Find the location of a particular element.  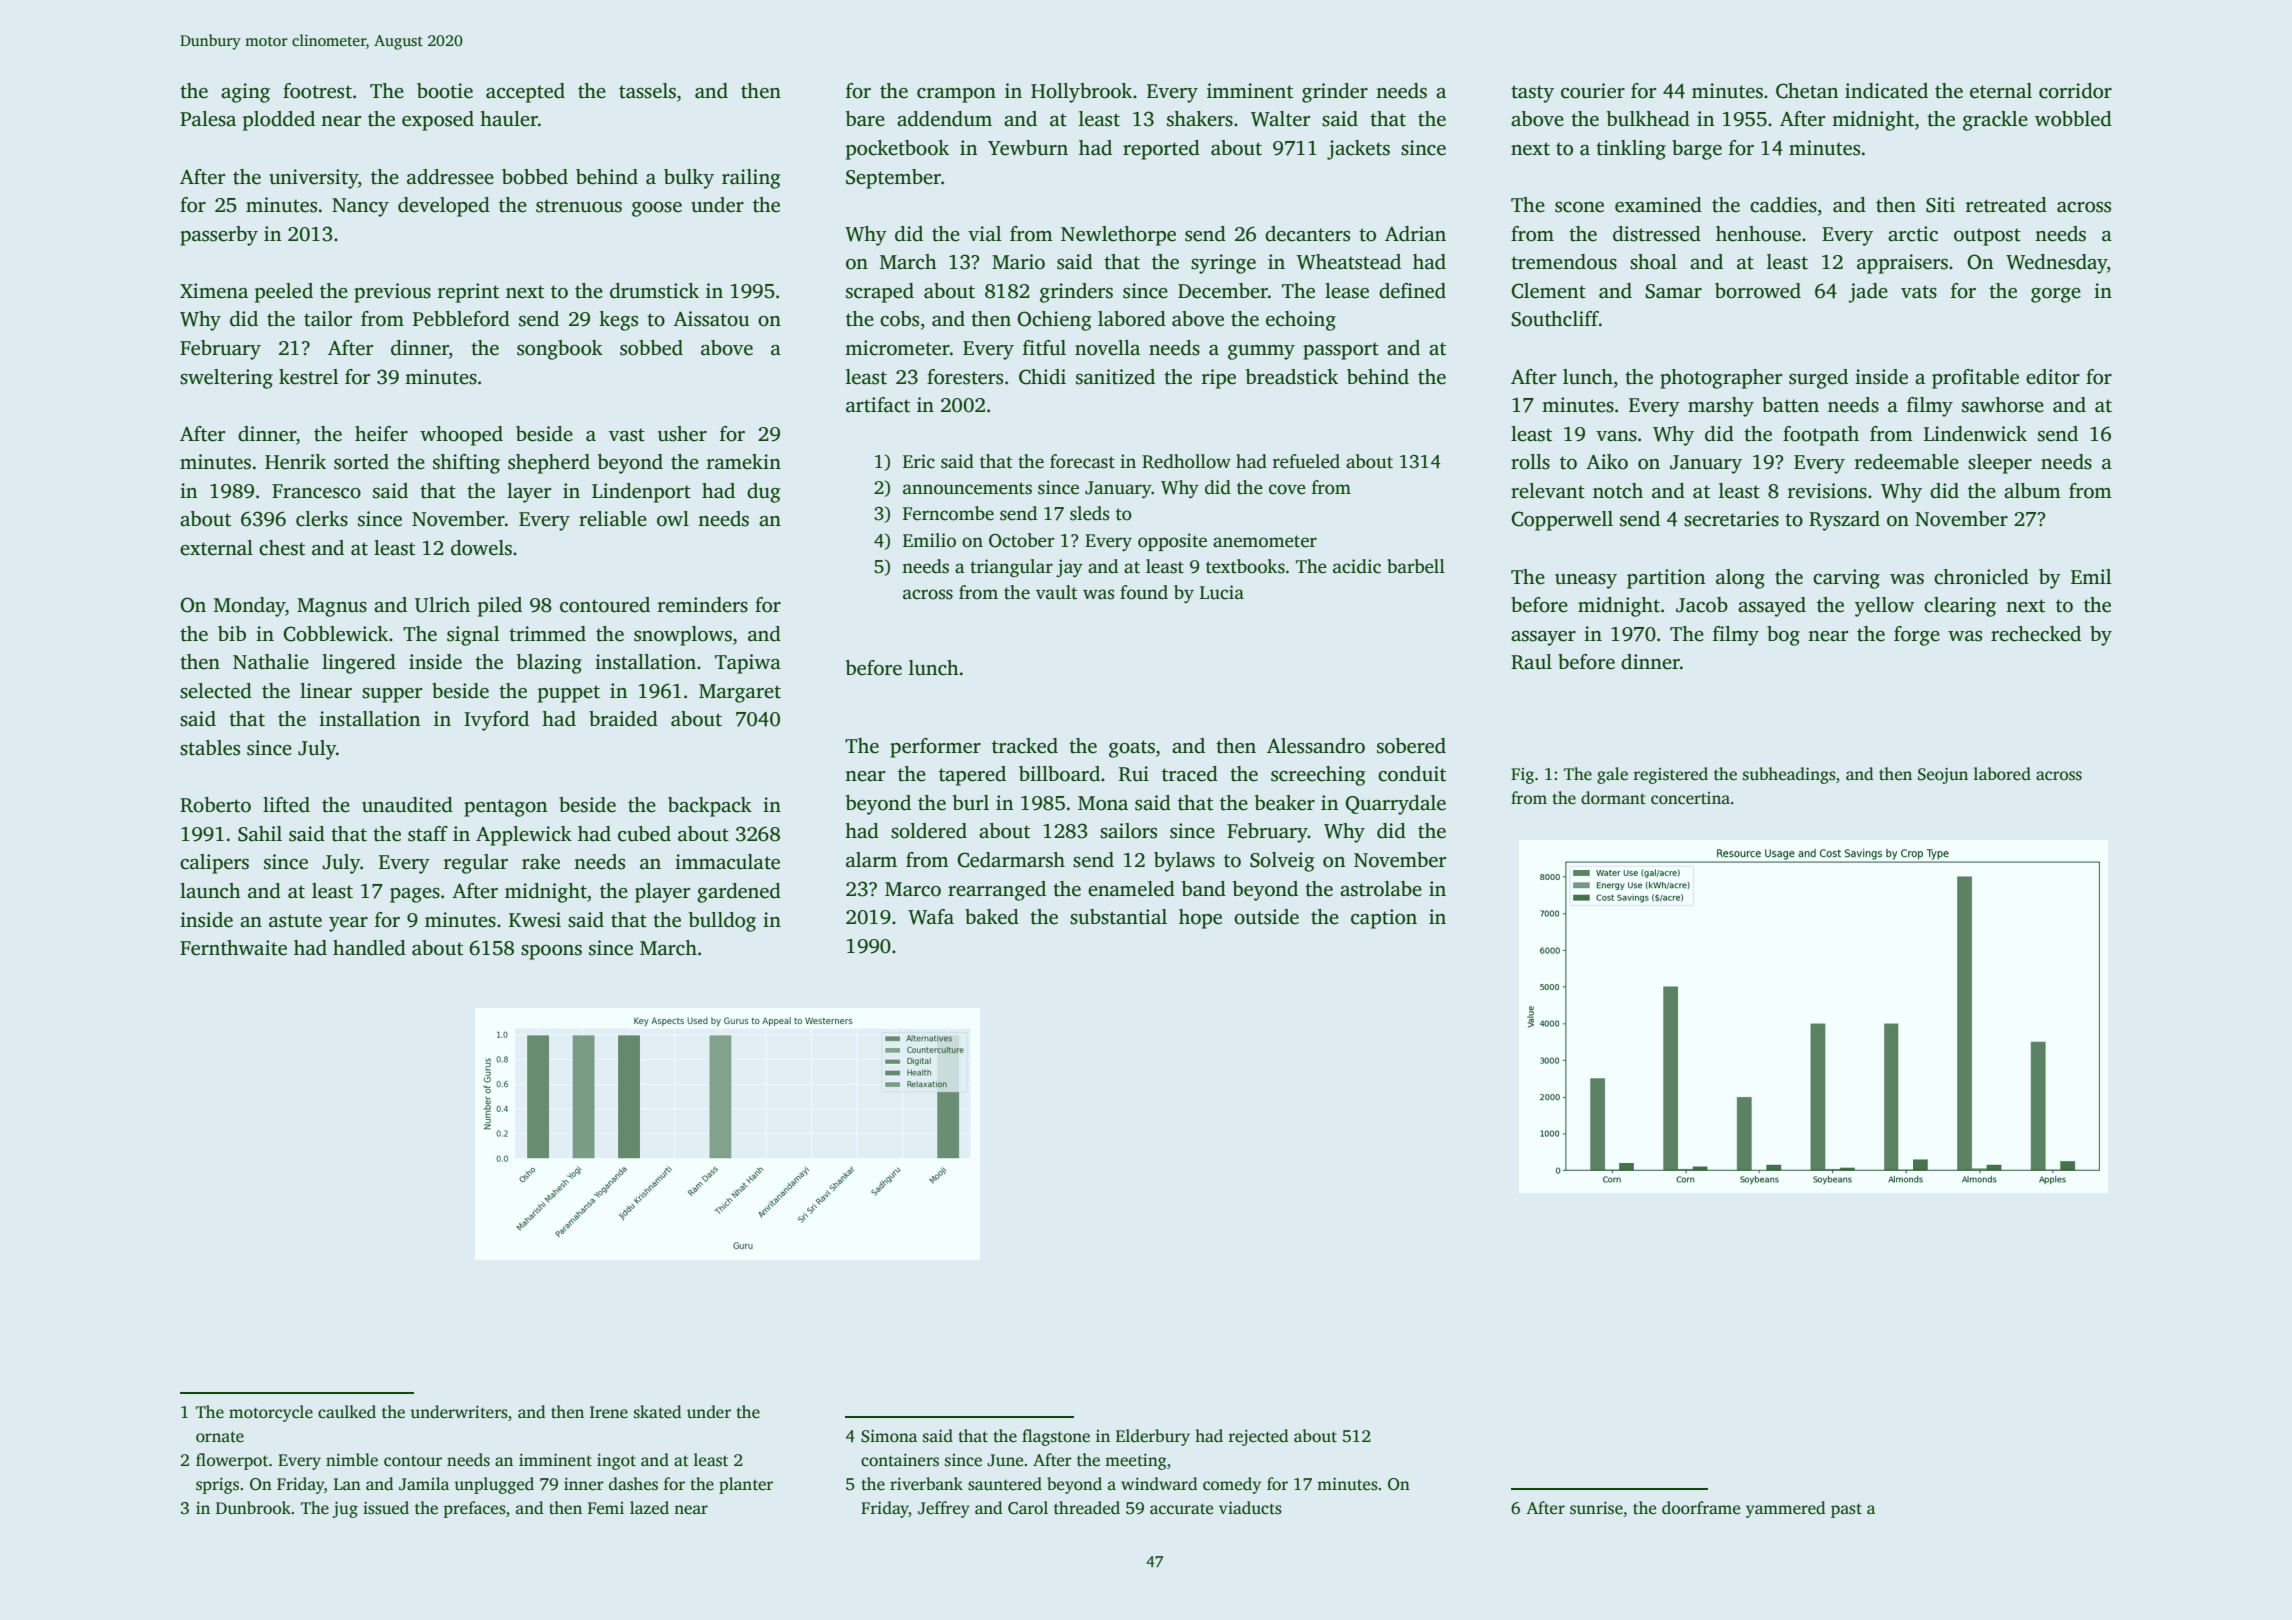

footrest is located at coordinates (317, 91).
